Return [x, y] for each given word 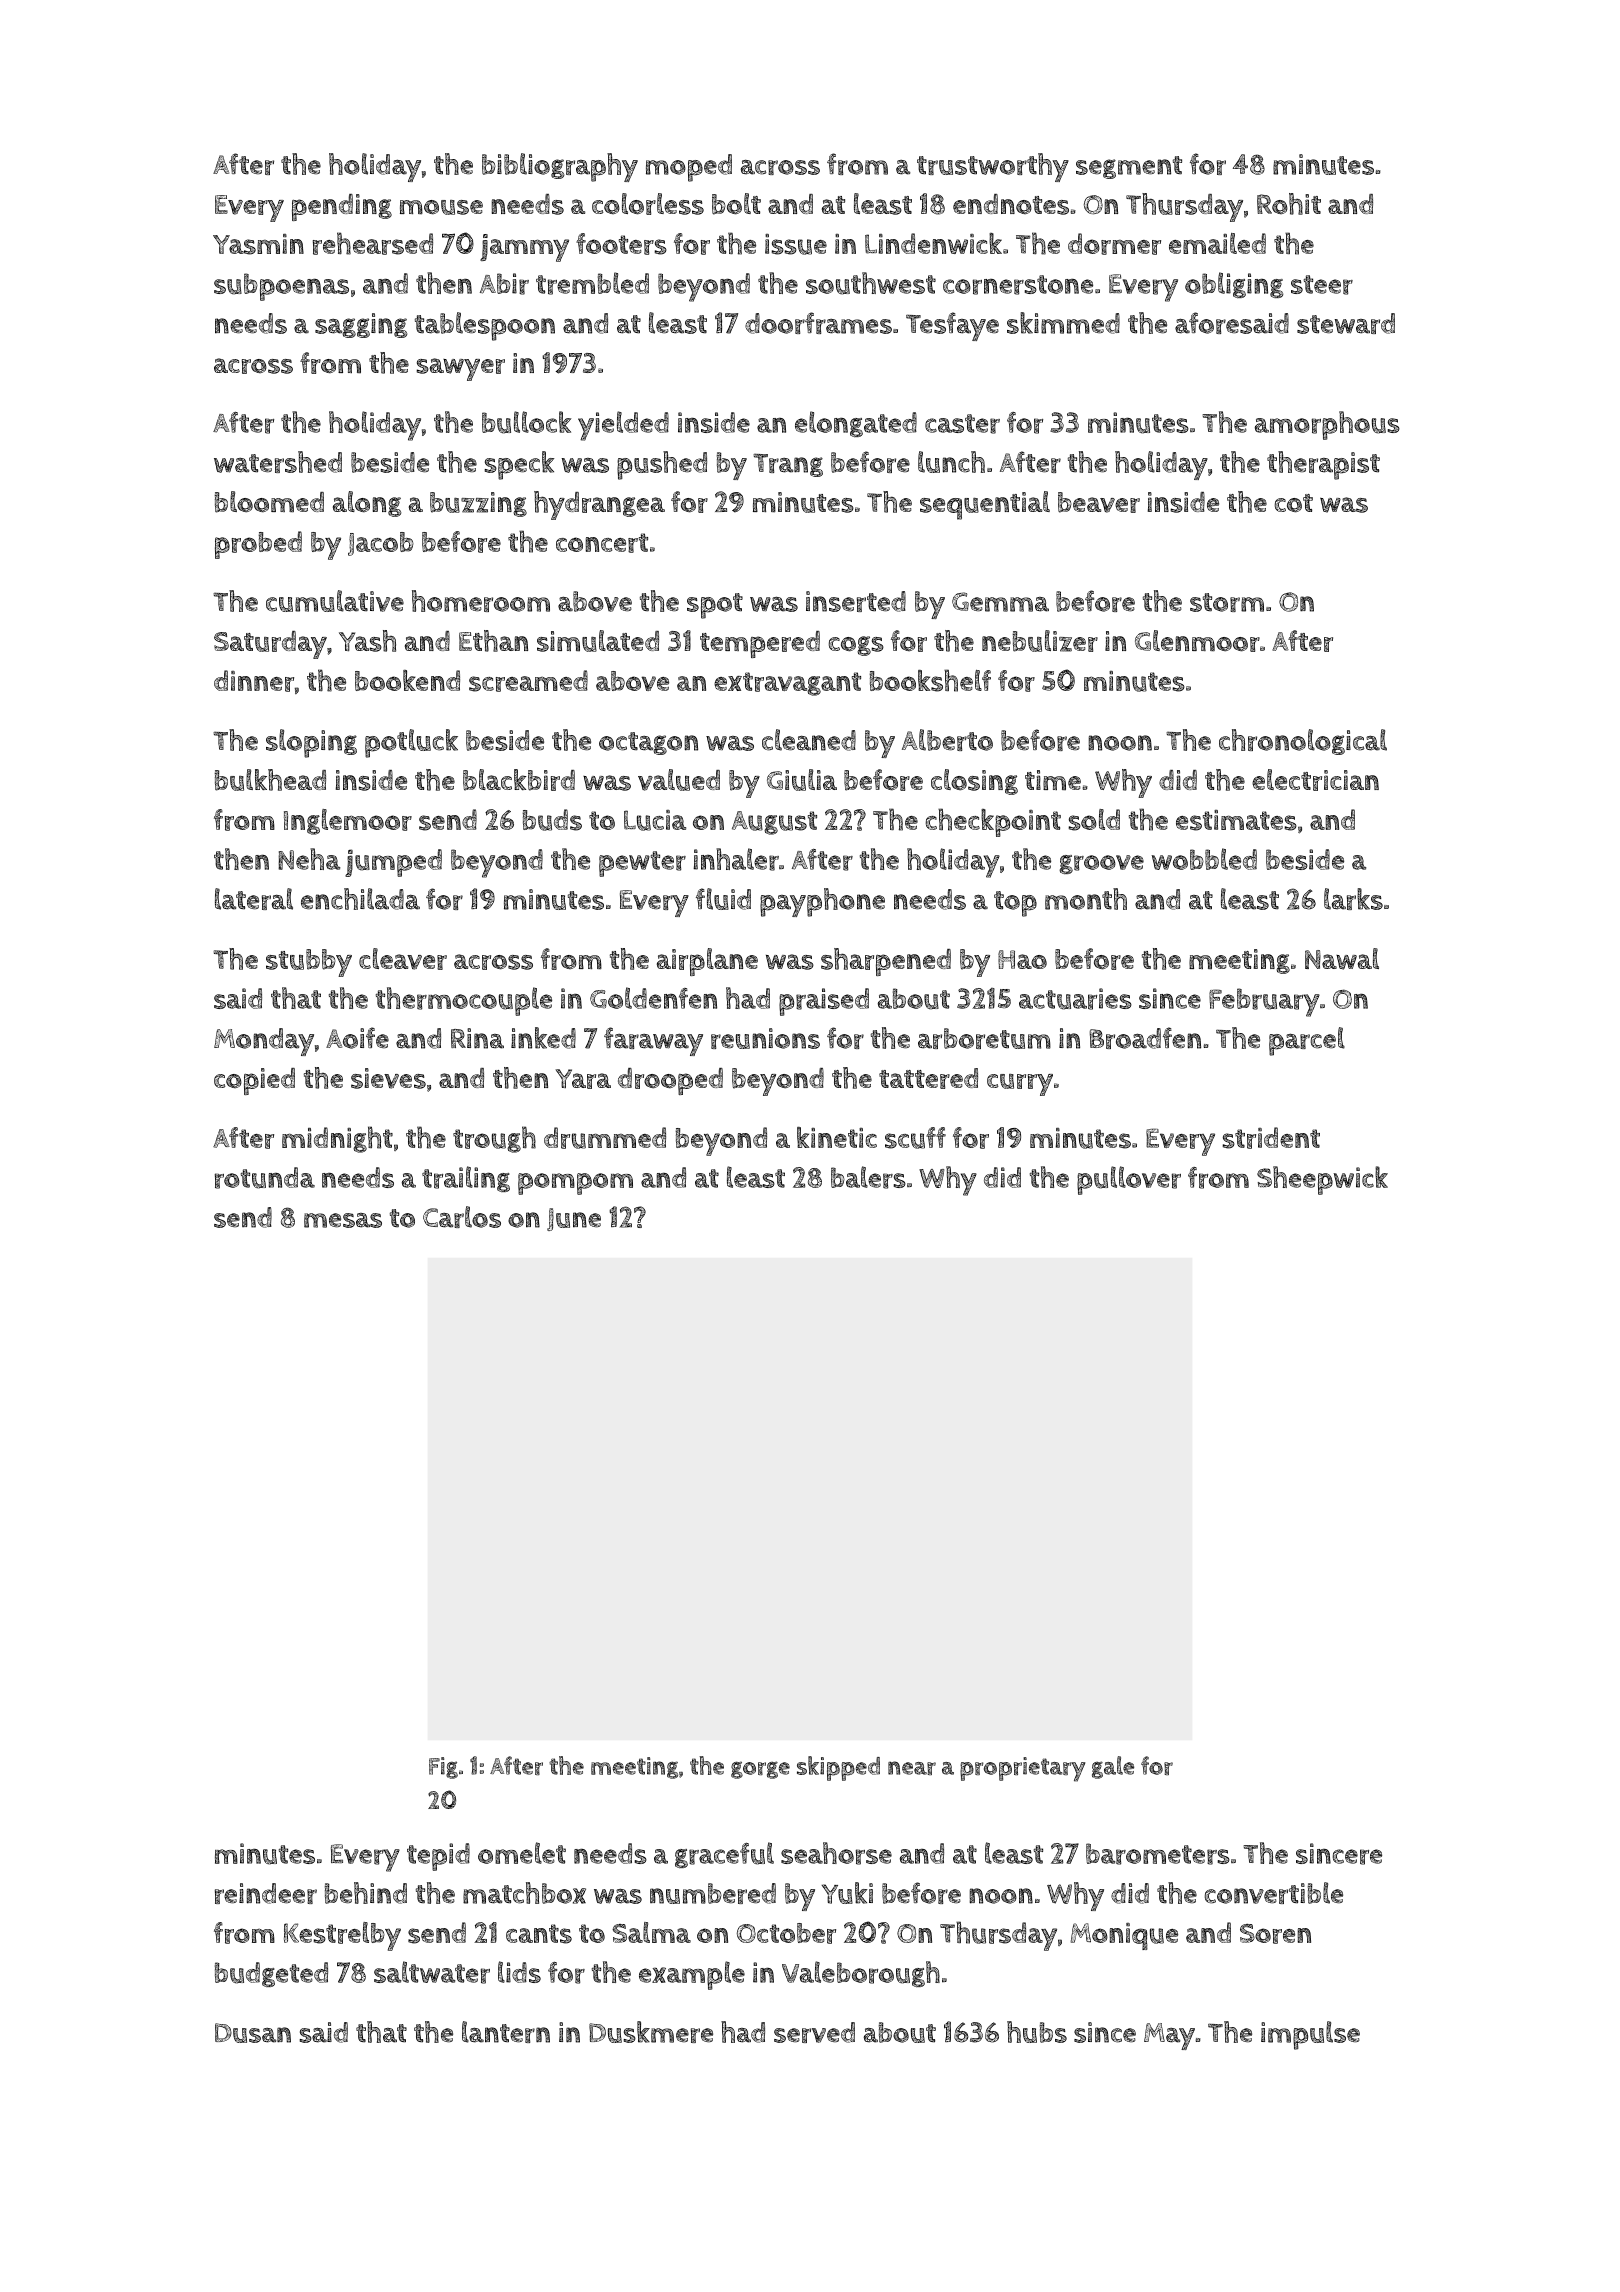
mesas [343, 1220]
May [1169, 2036]
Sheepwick [1322, 1180]
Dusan [253, 2033]
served [814, 2032]
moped [689, 168]
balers [868, 1177]
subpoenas [281, 287]
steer [1322, 285]
